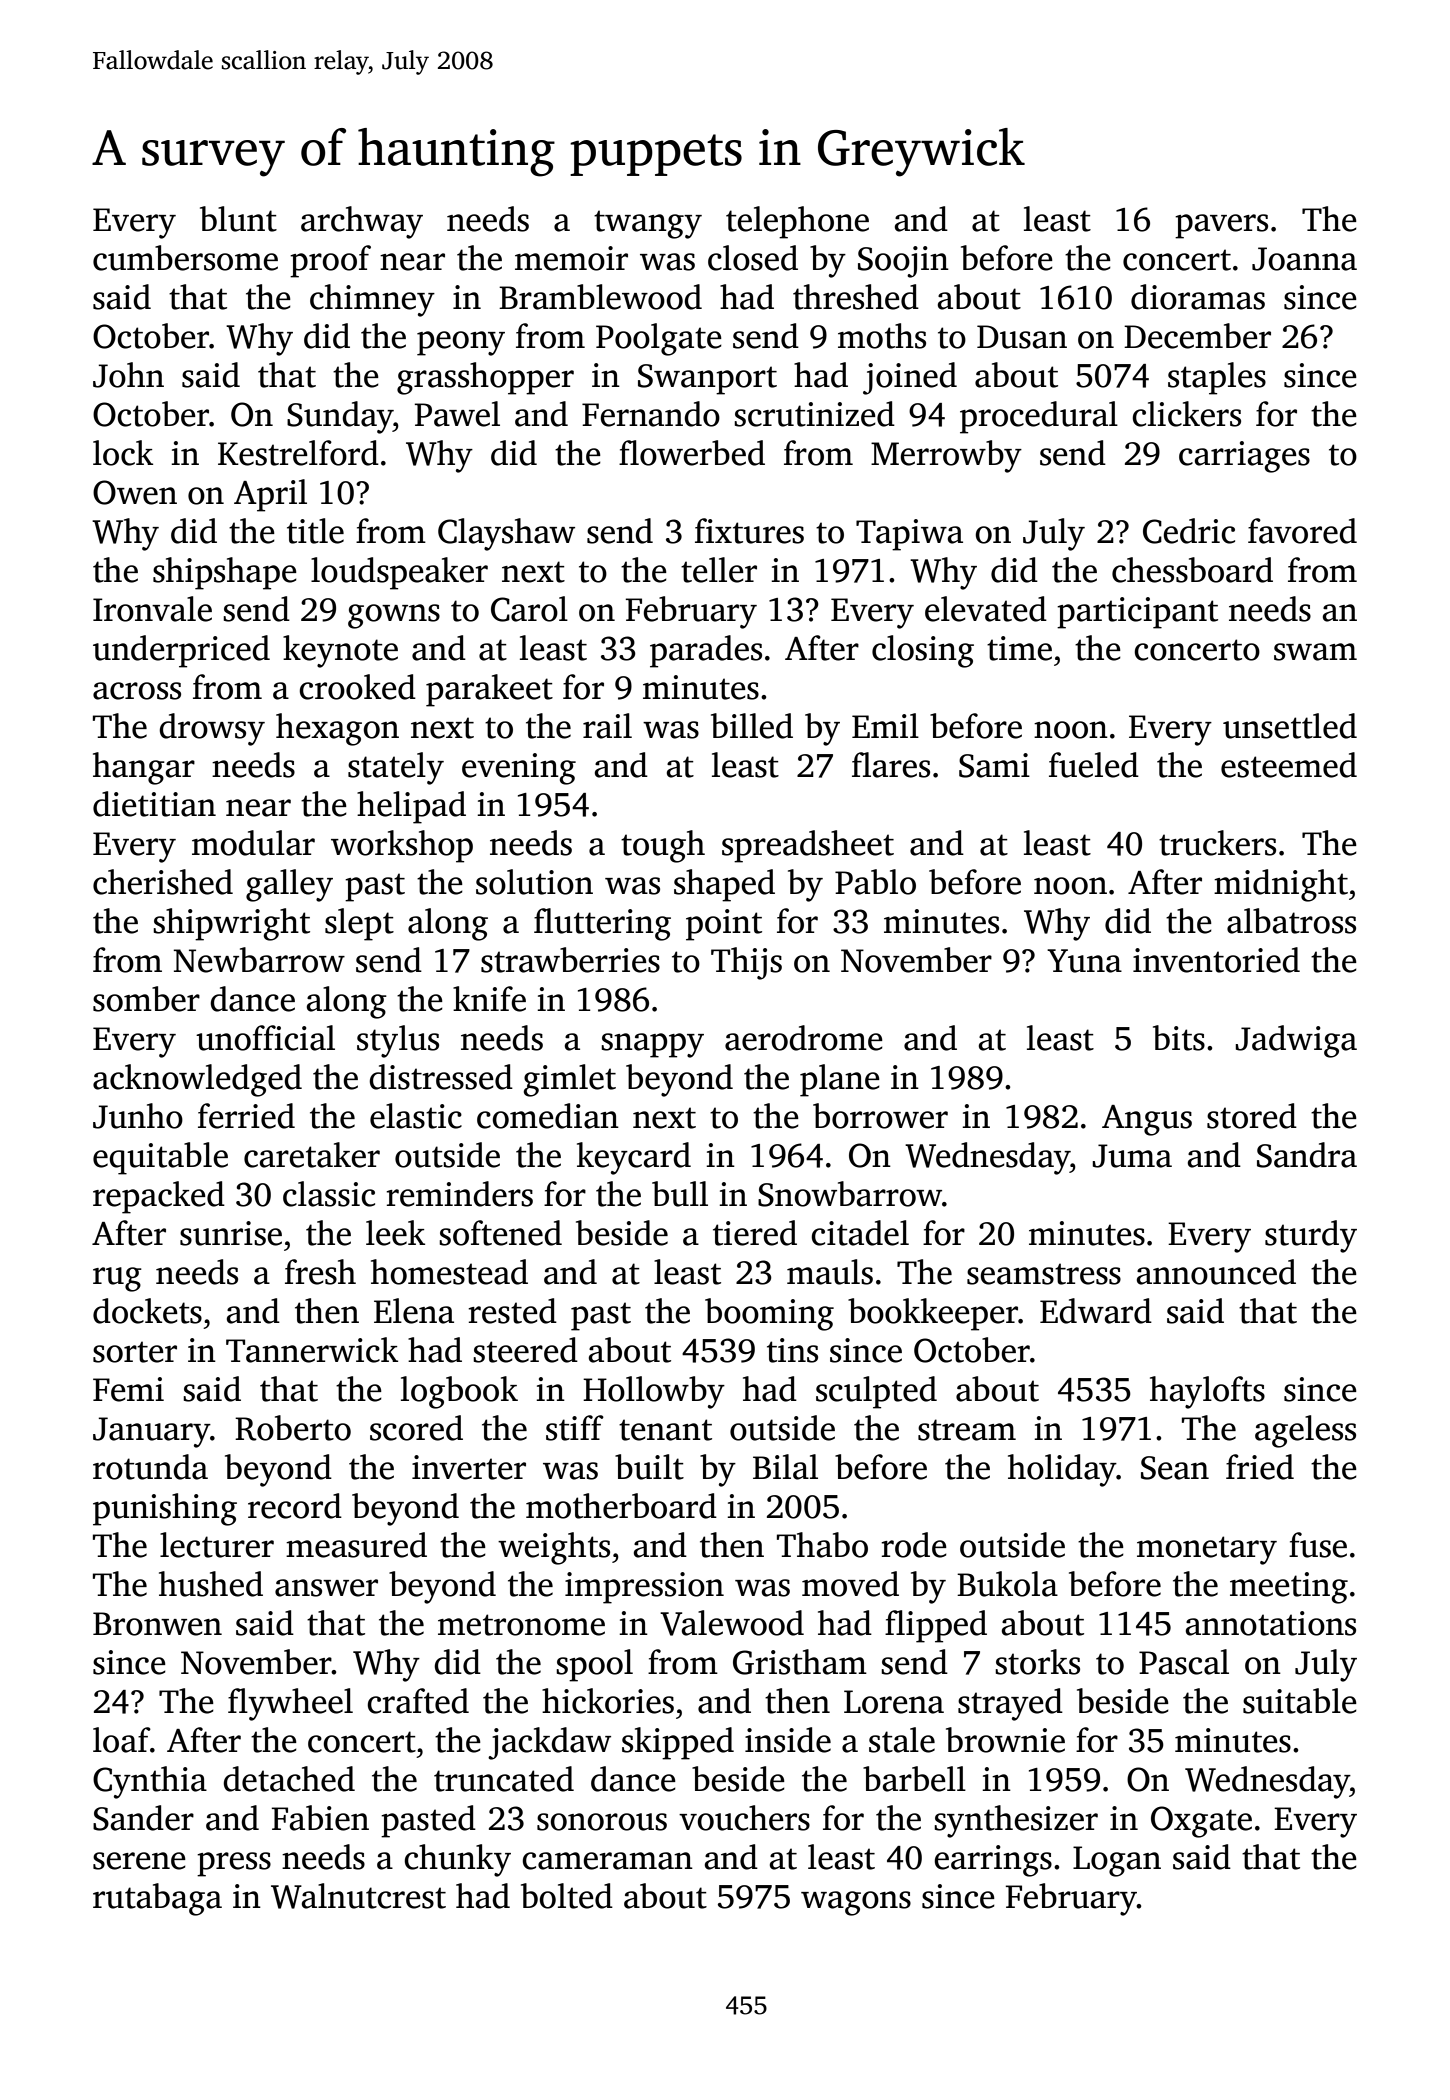 The width and height of the page is (1450, 2100). Describe the element at coordinates (362, 222) in the page. I see `archway` at that location.
